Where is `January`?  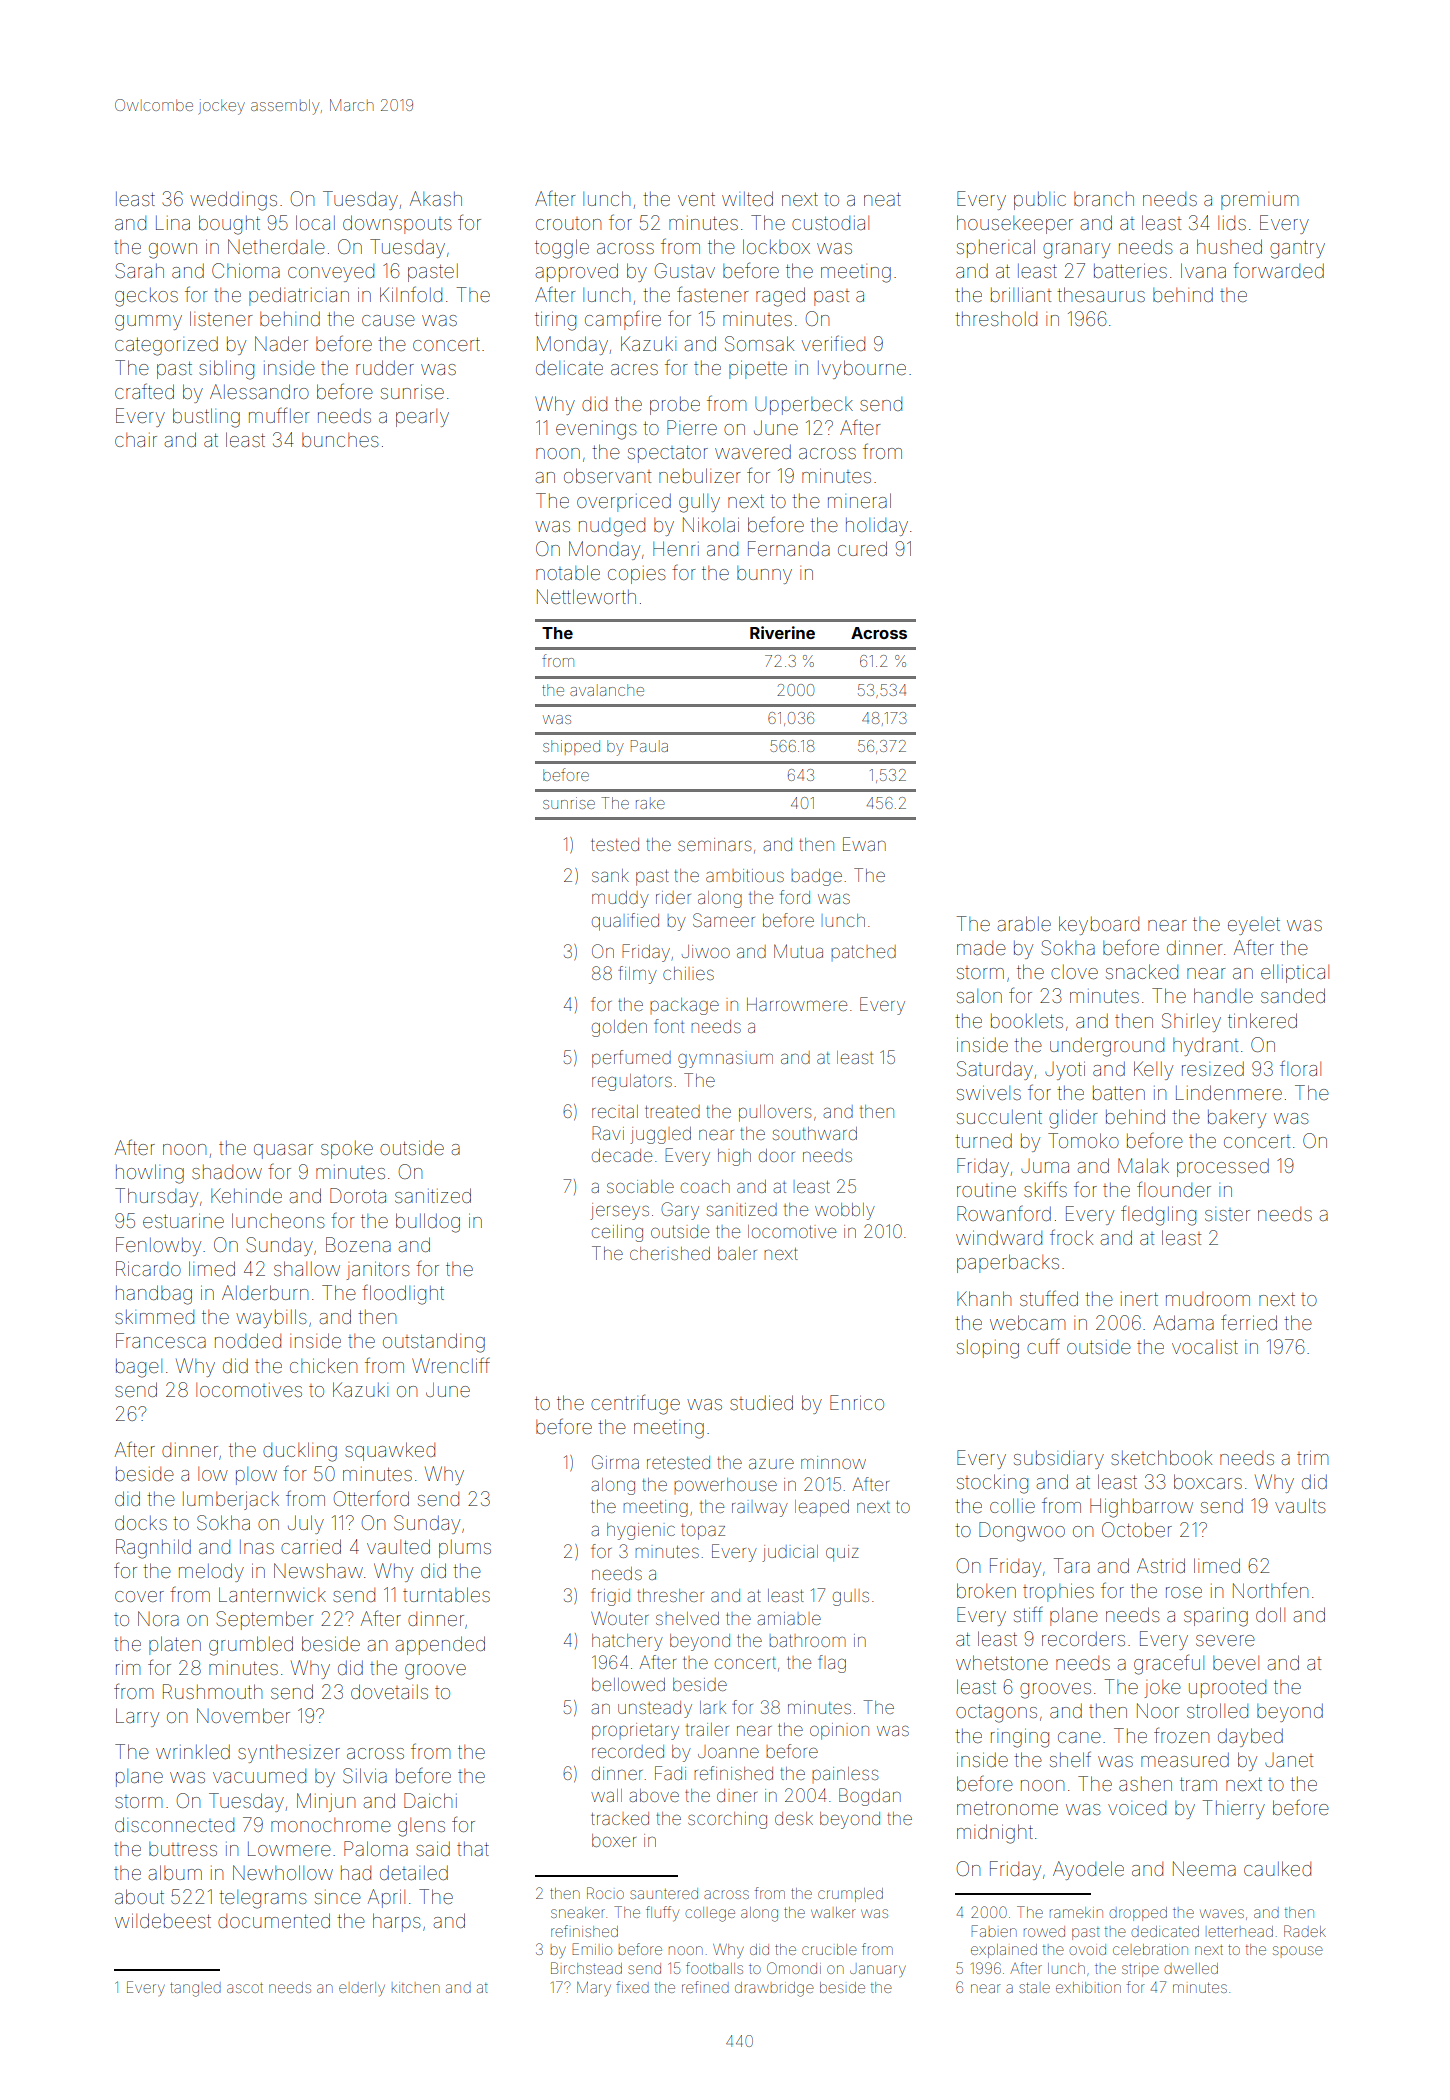 January is located at coordinates (878, 1971).
